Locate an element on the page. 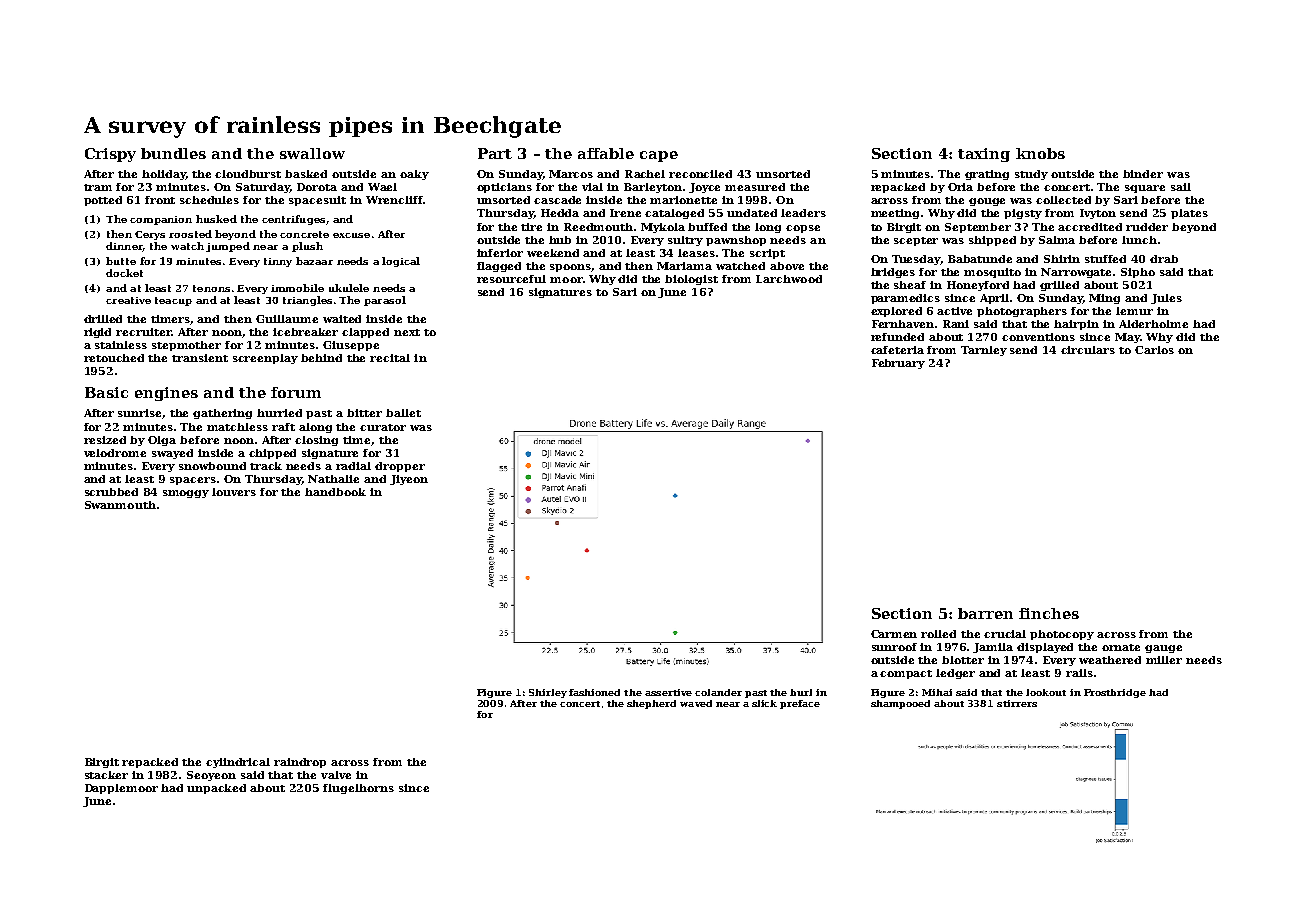 This page has width=1308, height=924. shepherd is located at coordinates (651, 704).
